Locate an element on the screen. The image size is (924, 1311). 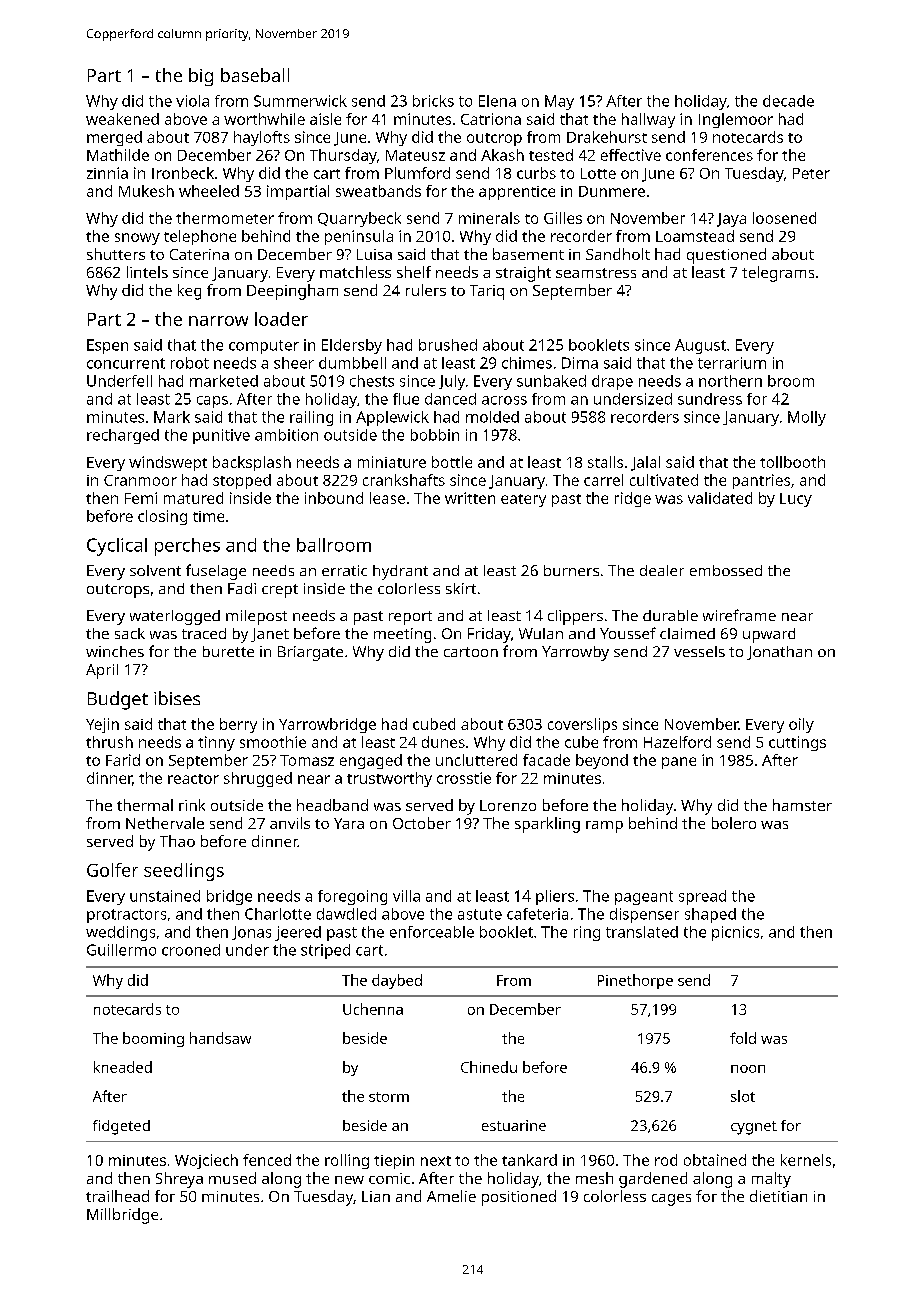
picnics is located at coordinates (735, 933).
